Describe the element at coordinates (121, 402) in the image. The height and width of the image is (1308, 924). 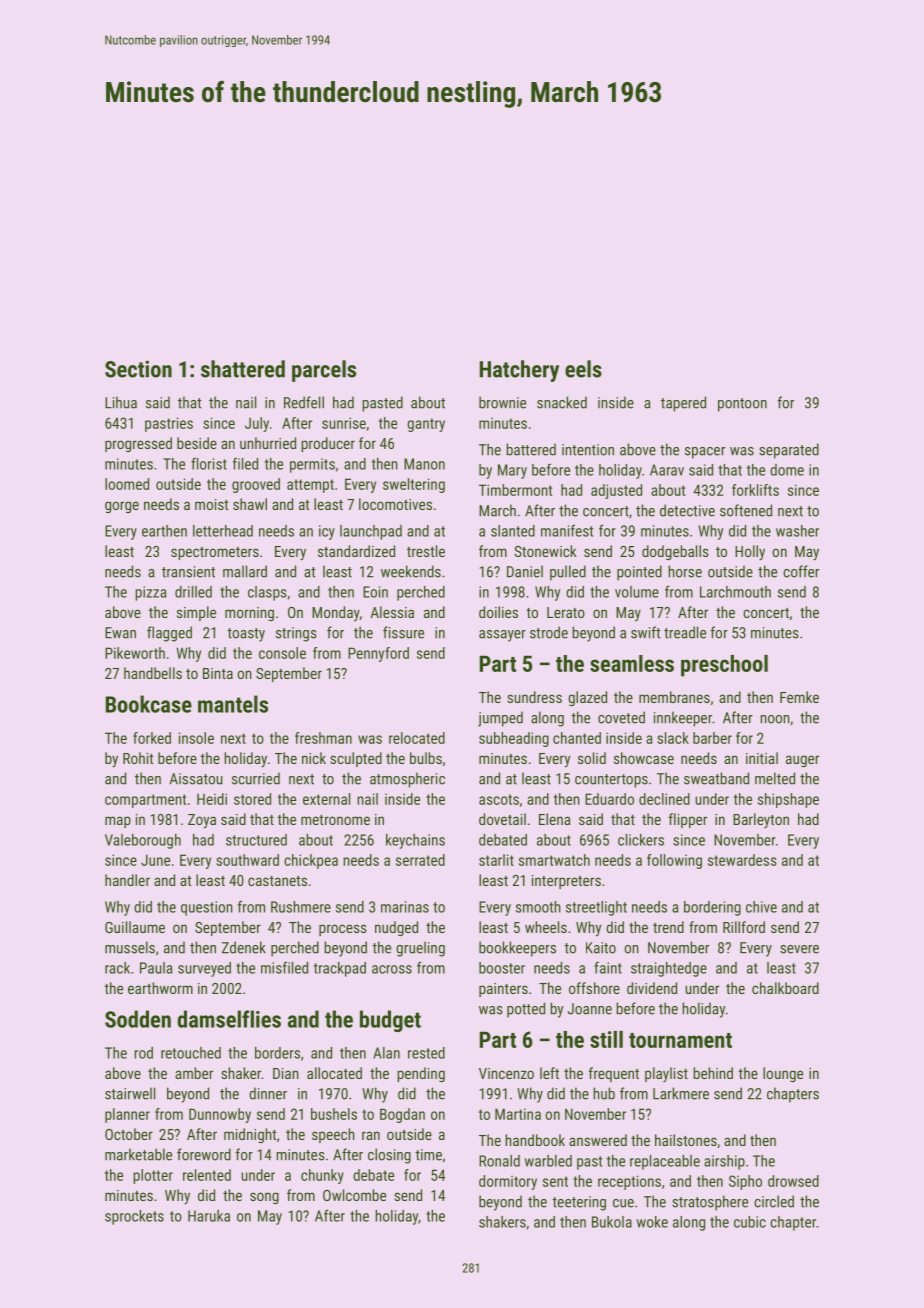
I see `Lihua` at that location.
